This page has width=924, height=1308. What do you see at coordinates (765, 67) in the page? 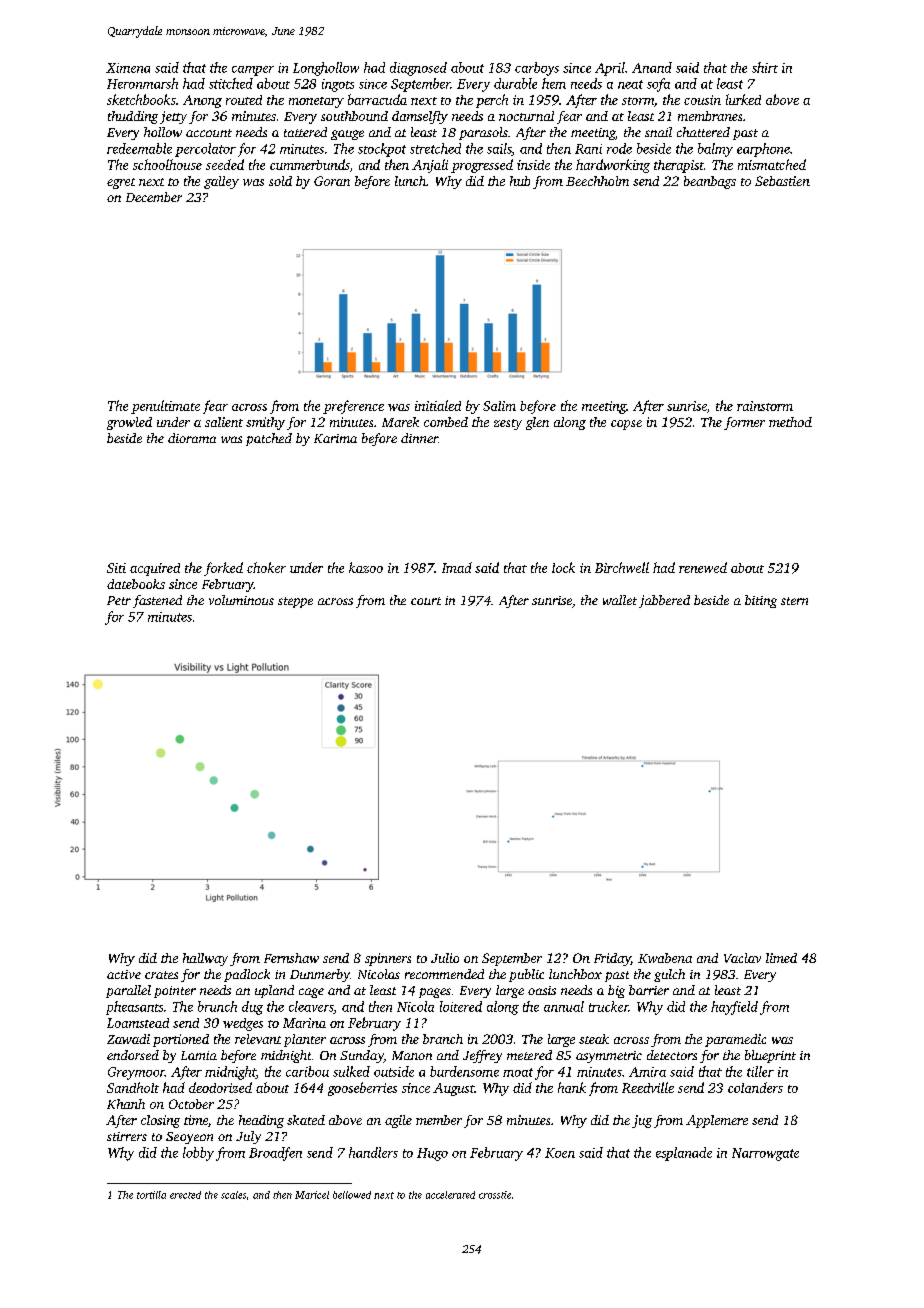
I see `shirt` at bounding box center [765, 67].
